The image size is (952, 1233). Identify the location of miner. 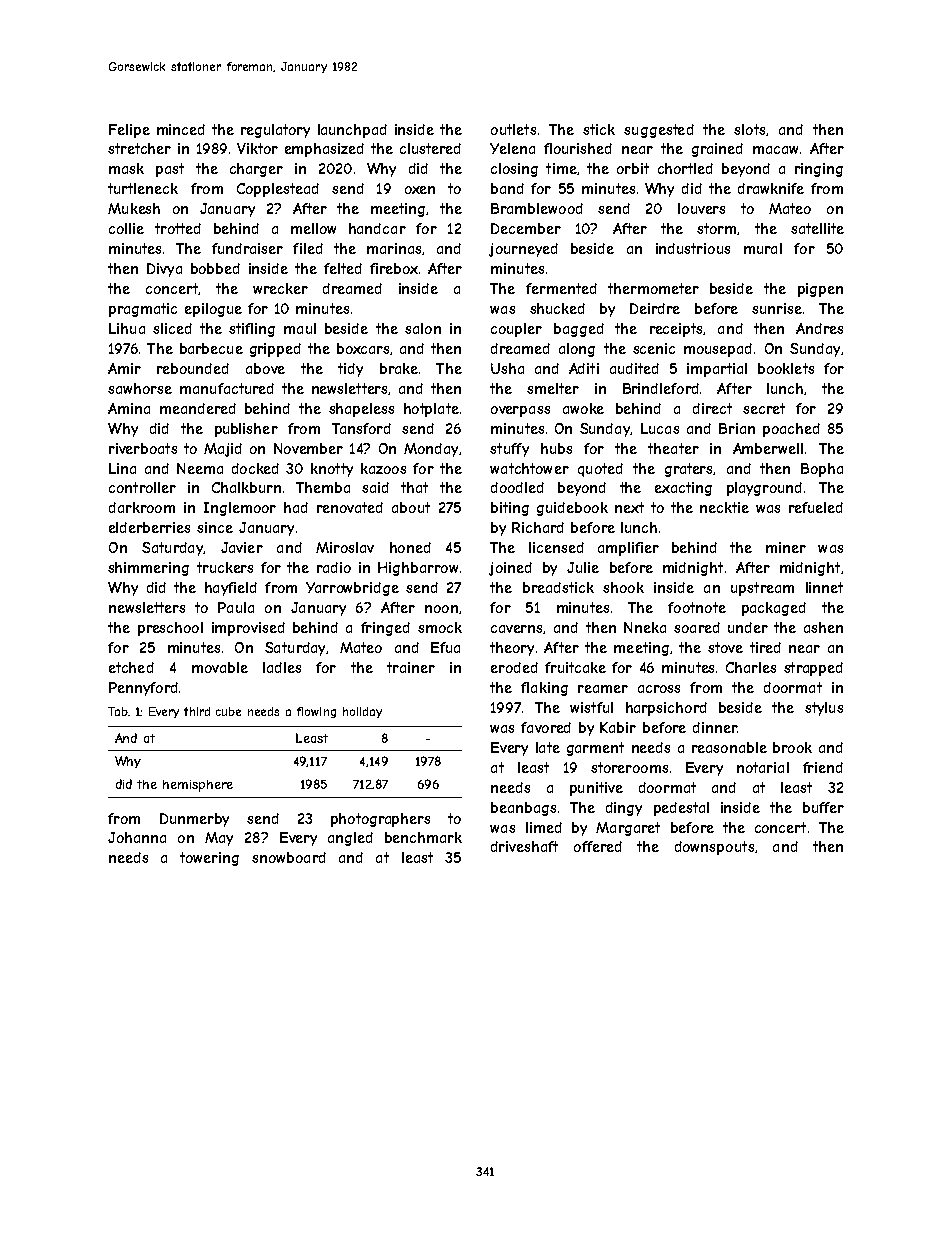
(786, 547).
